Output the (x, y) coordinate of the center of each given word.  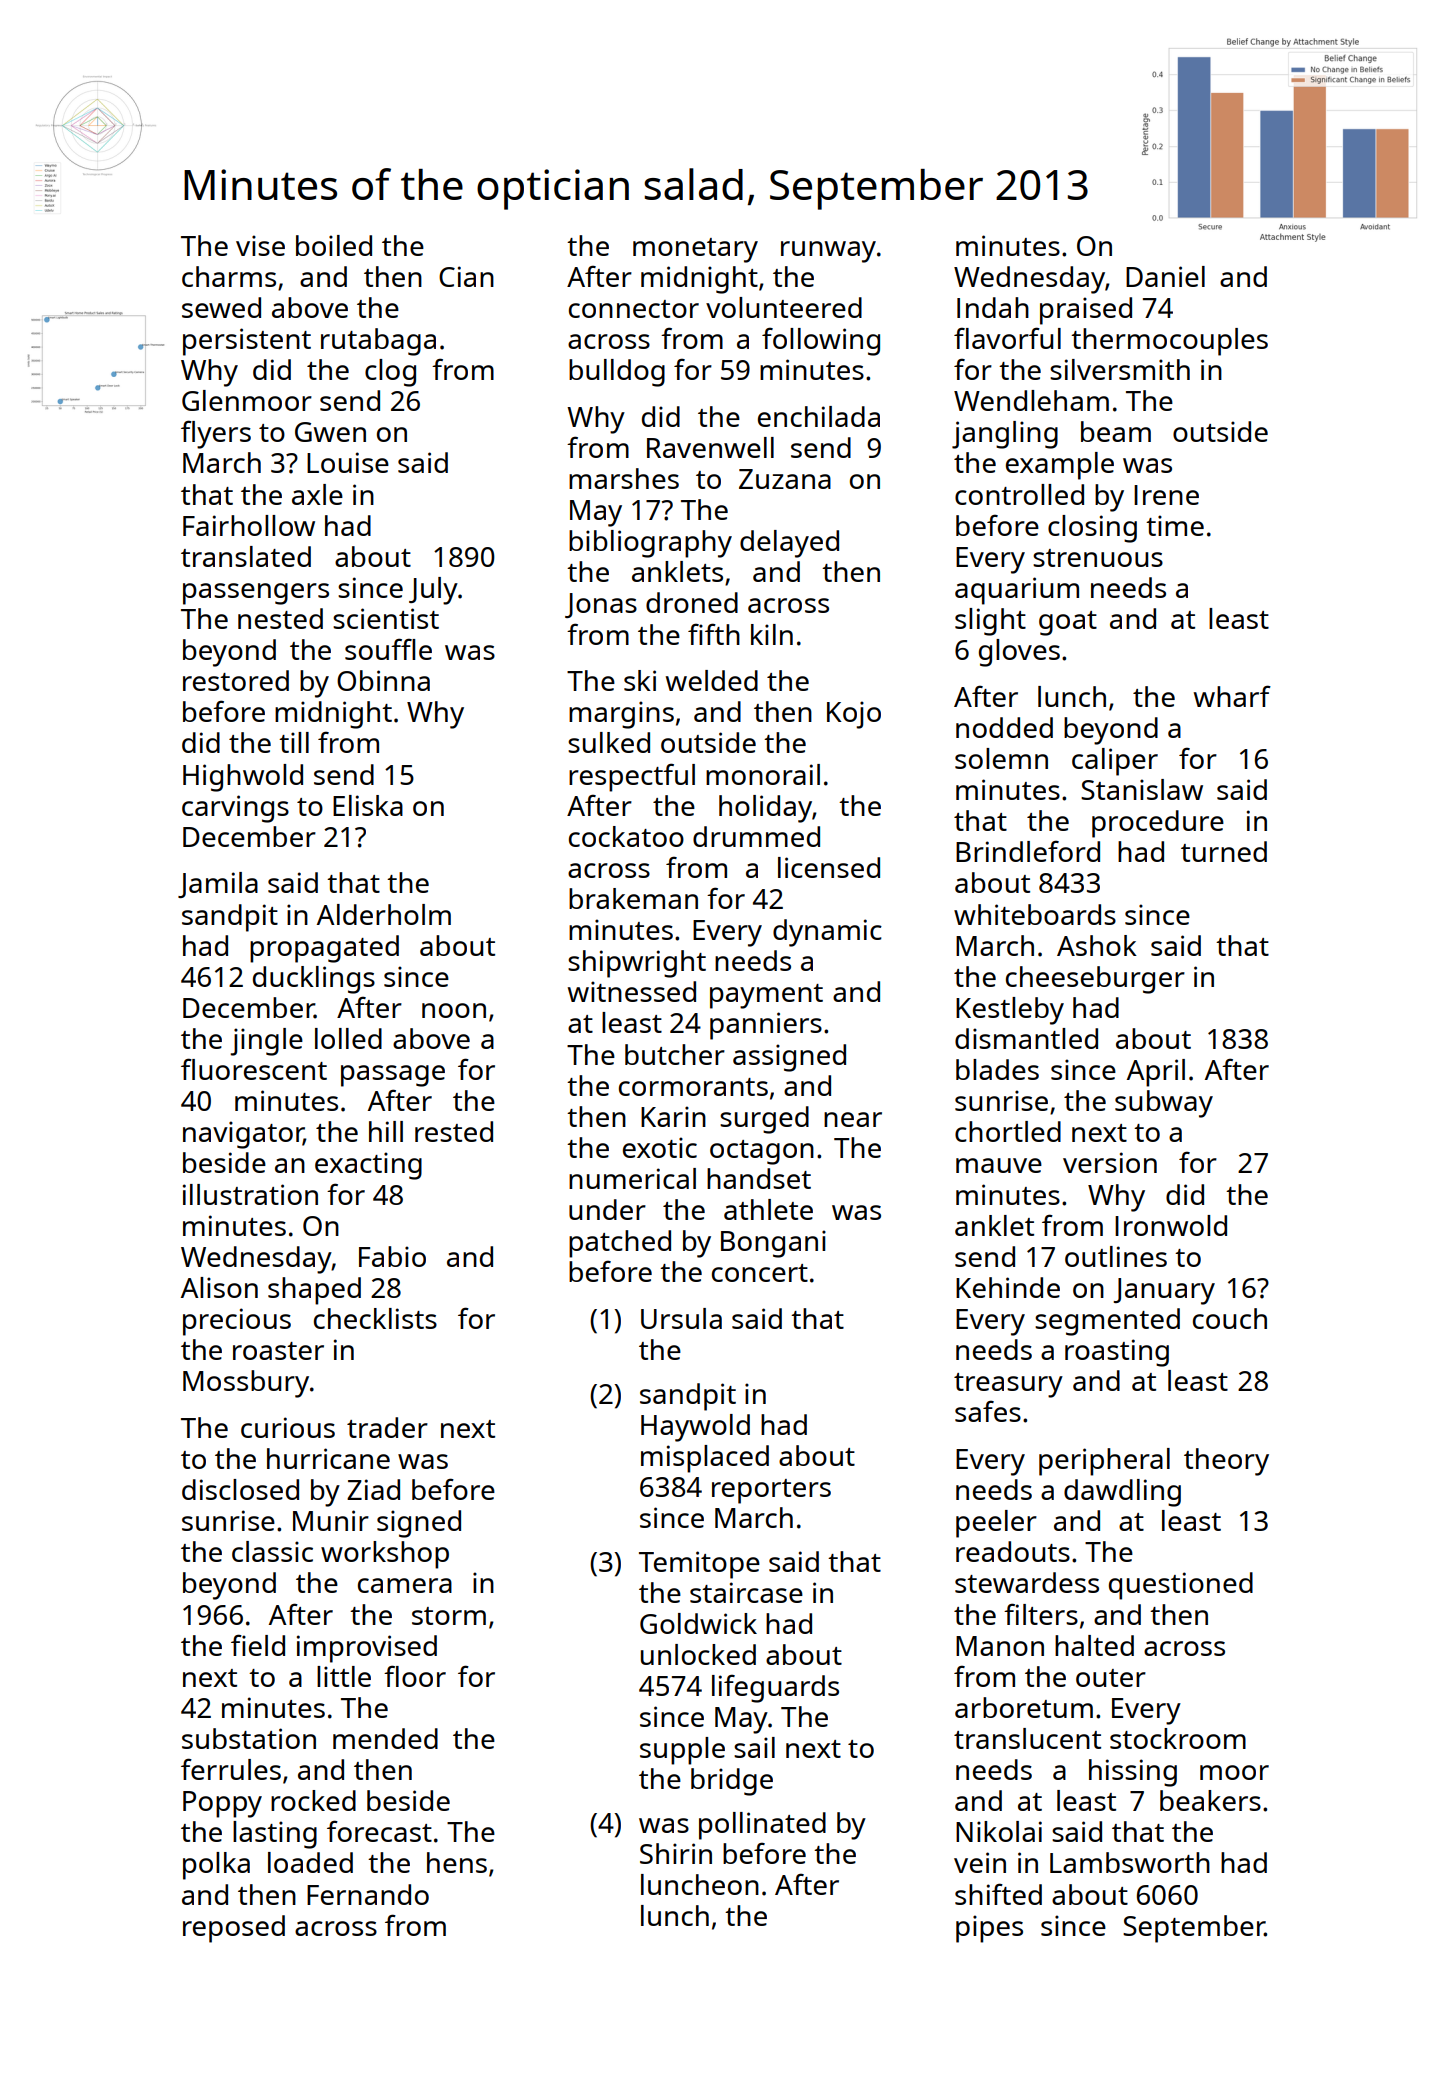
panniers (766, 1026)
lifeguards (775, 1688)
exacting (368, 1166)
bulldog (617, 373)
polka (216, 1866)
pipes (989, 1929)
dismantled (1026, 1038)
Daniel (1165, 276)
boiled (334, 245)
